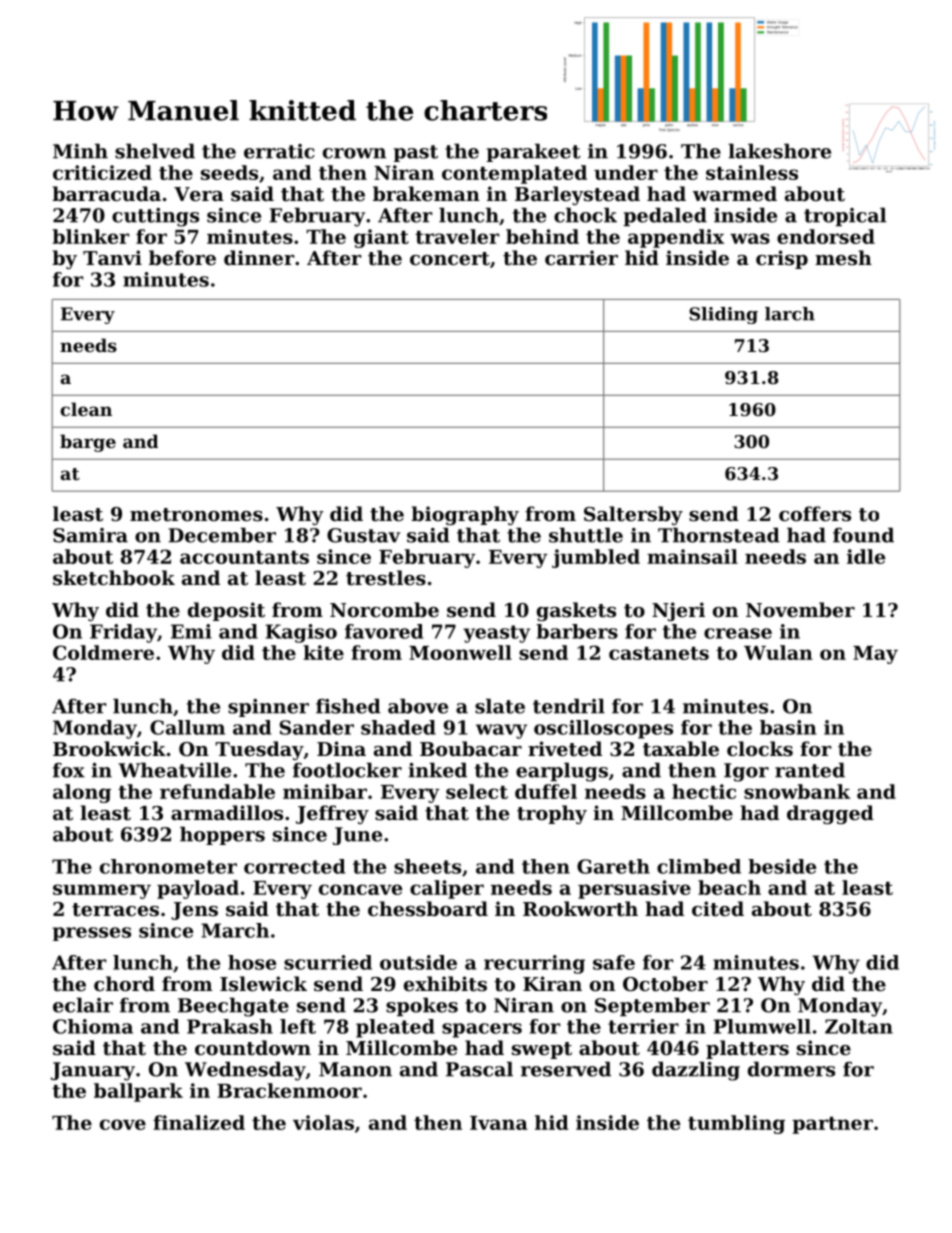 The width and height of the screenshot is (952, 1233). I want to click on finalized, so click(199, 1122).
